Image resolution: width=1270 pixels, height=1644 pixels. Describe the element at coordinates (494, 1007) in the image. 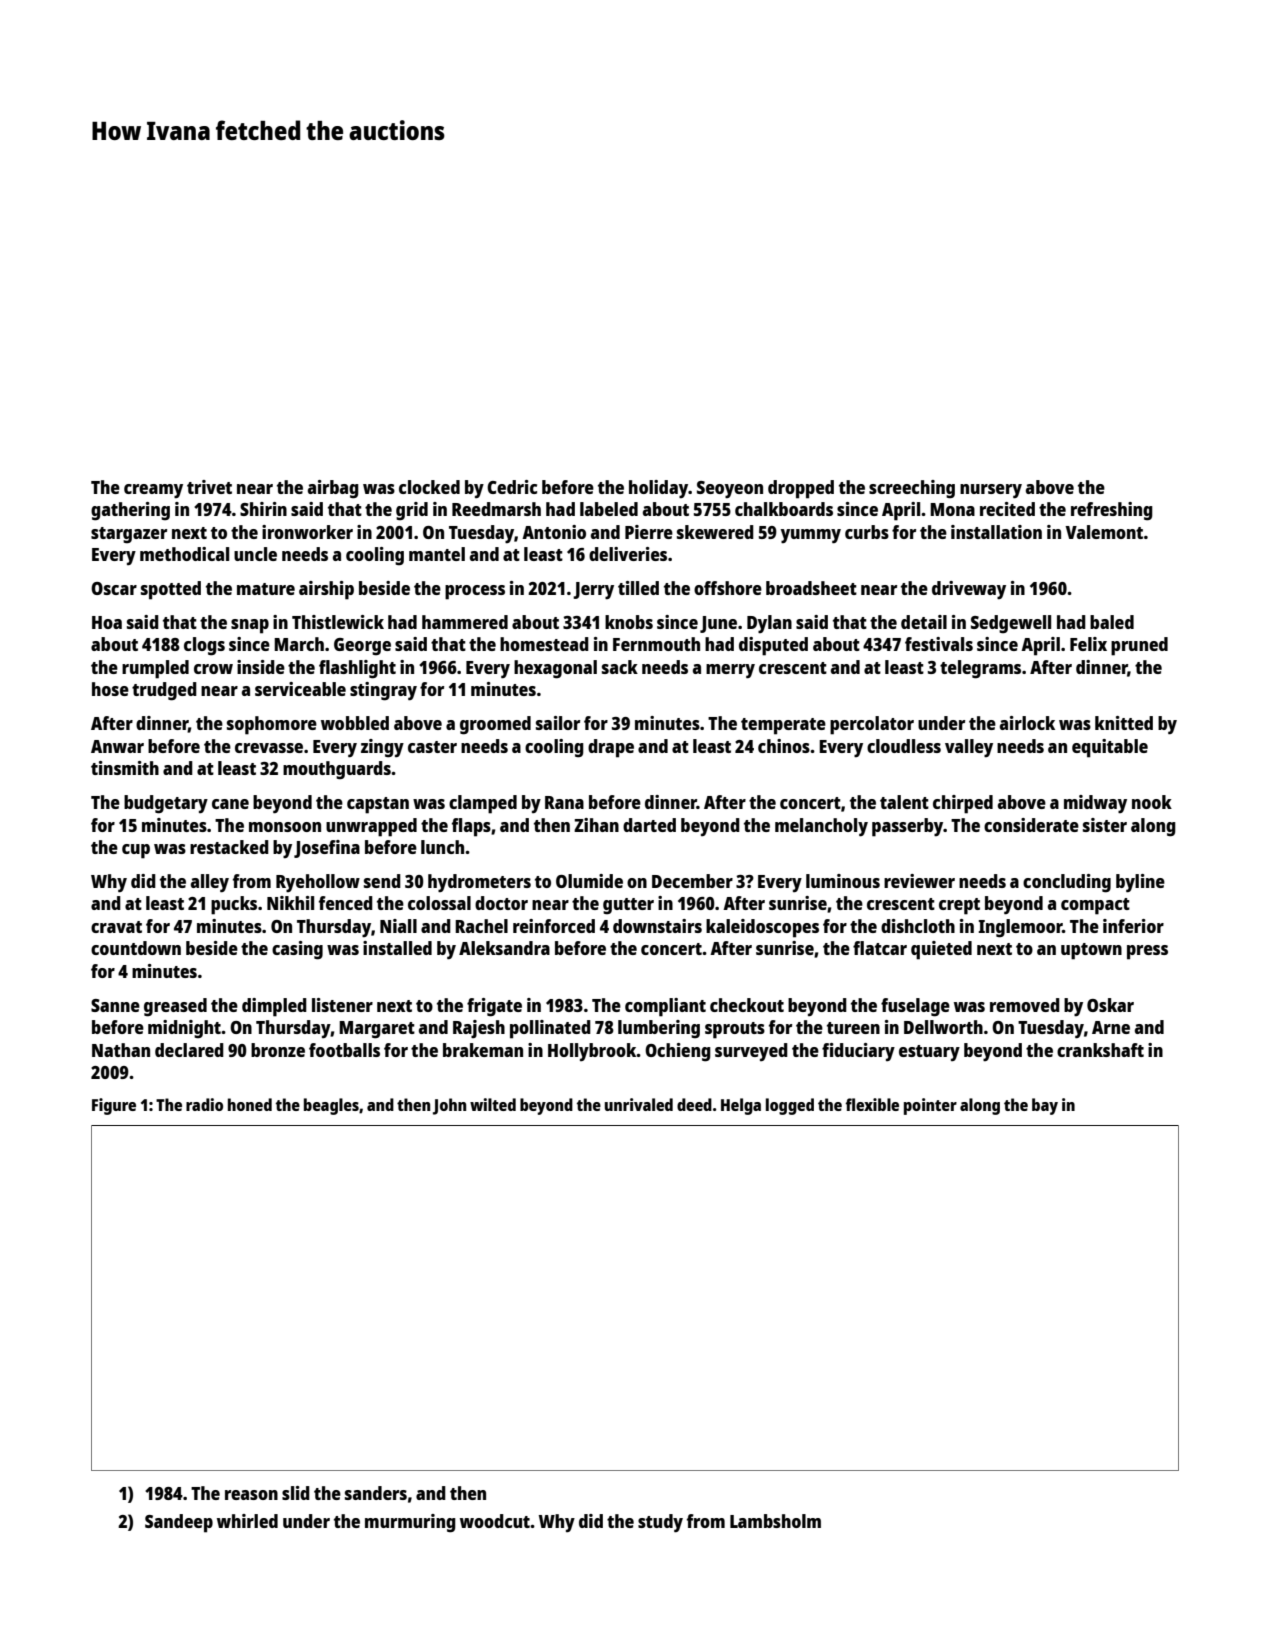

I see `frigate` at that location.
